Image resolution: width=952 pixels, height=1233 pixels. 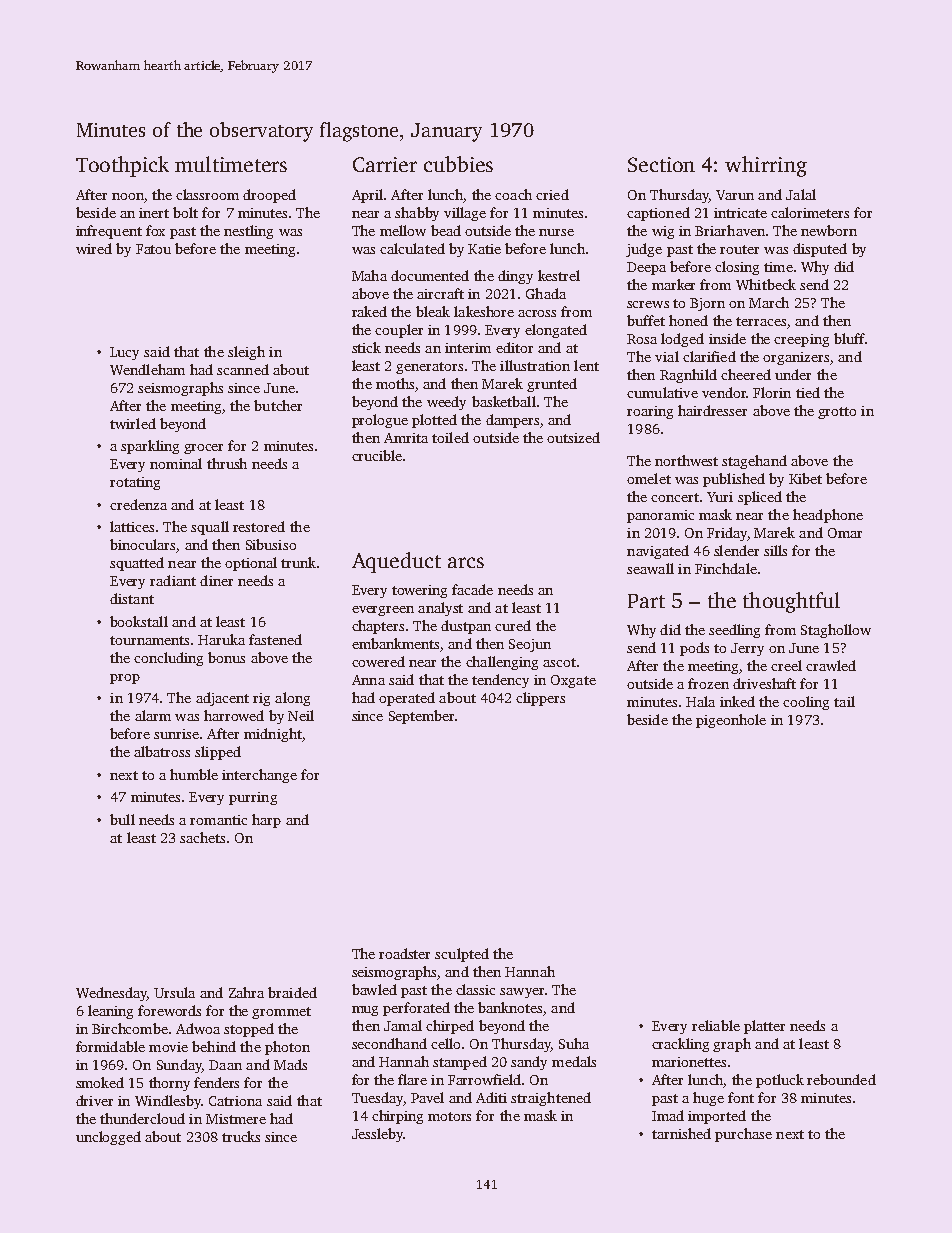 What do you see at coordinates (791, 602) in the screenshot?
I see `thoughtful` at bounding box center [791, 602].
